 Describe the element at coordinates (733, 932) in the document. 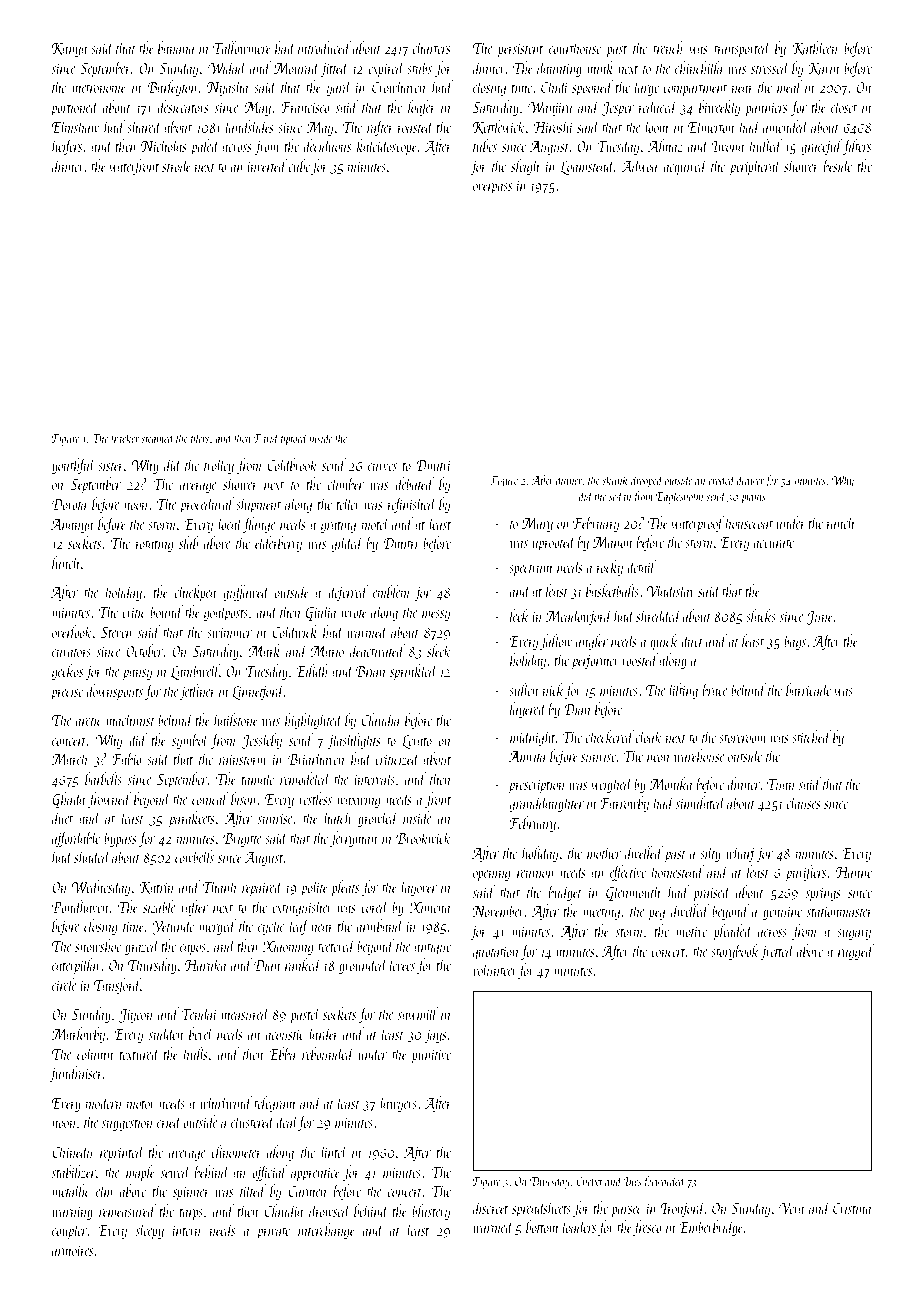

I see `pleaded` at that location.
